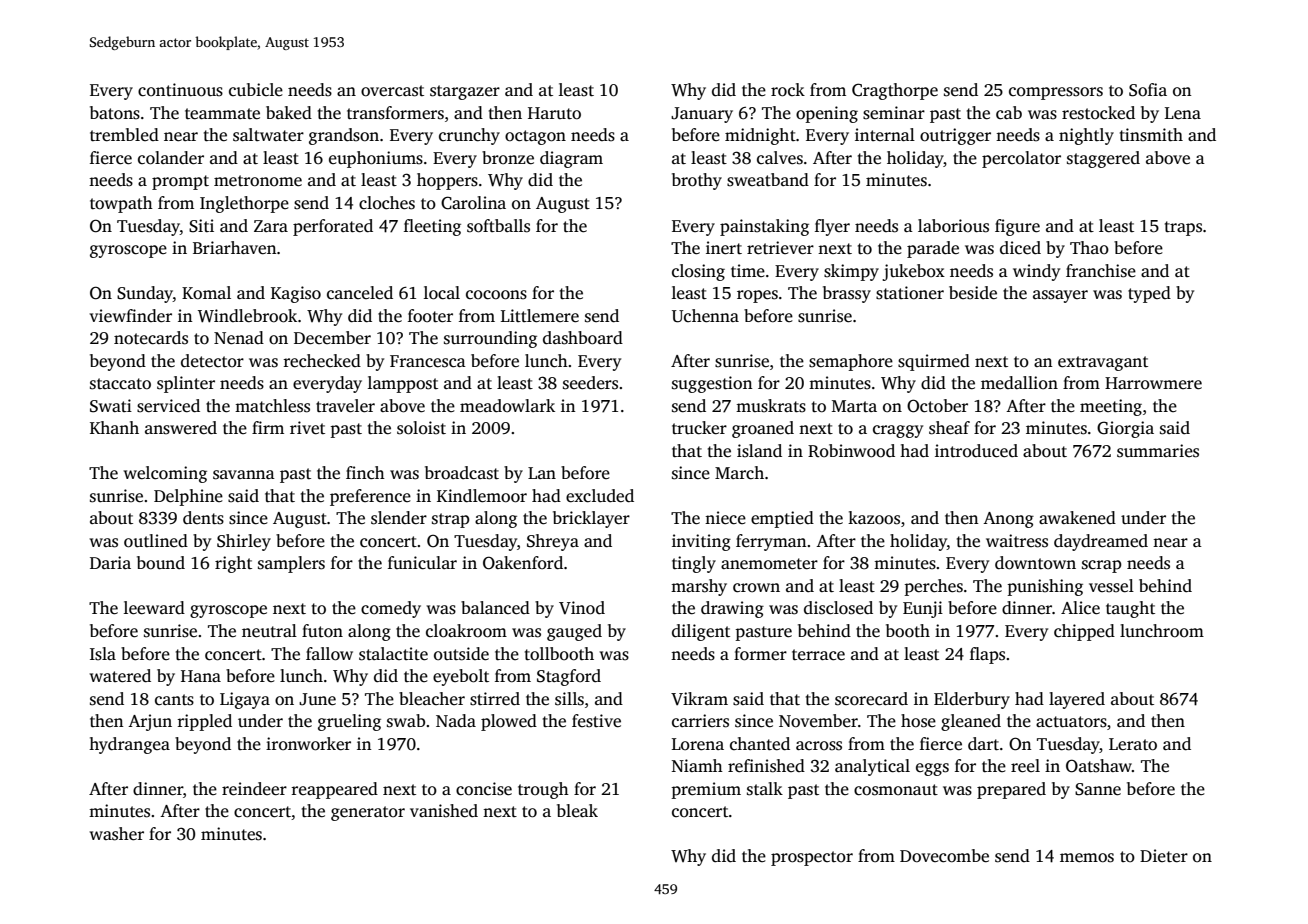  I want to click on answered, so click(181, 428).
